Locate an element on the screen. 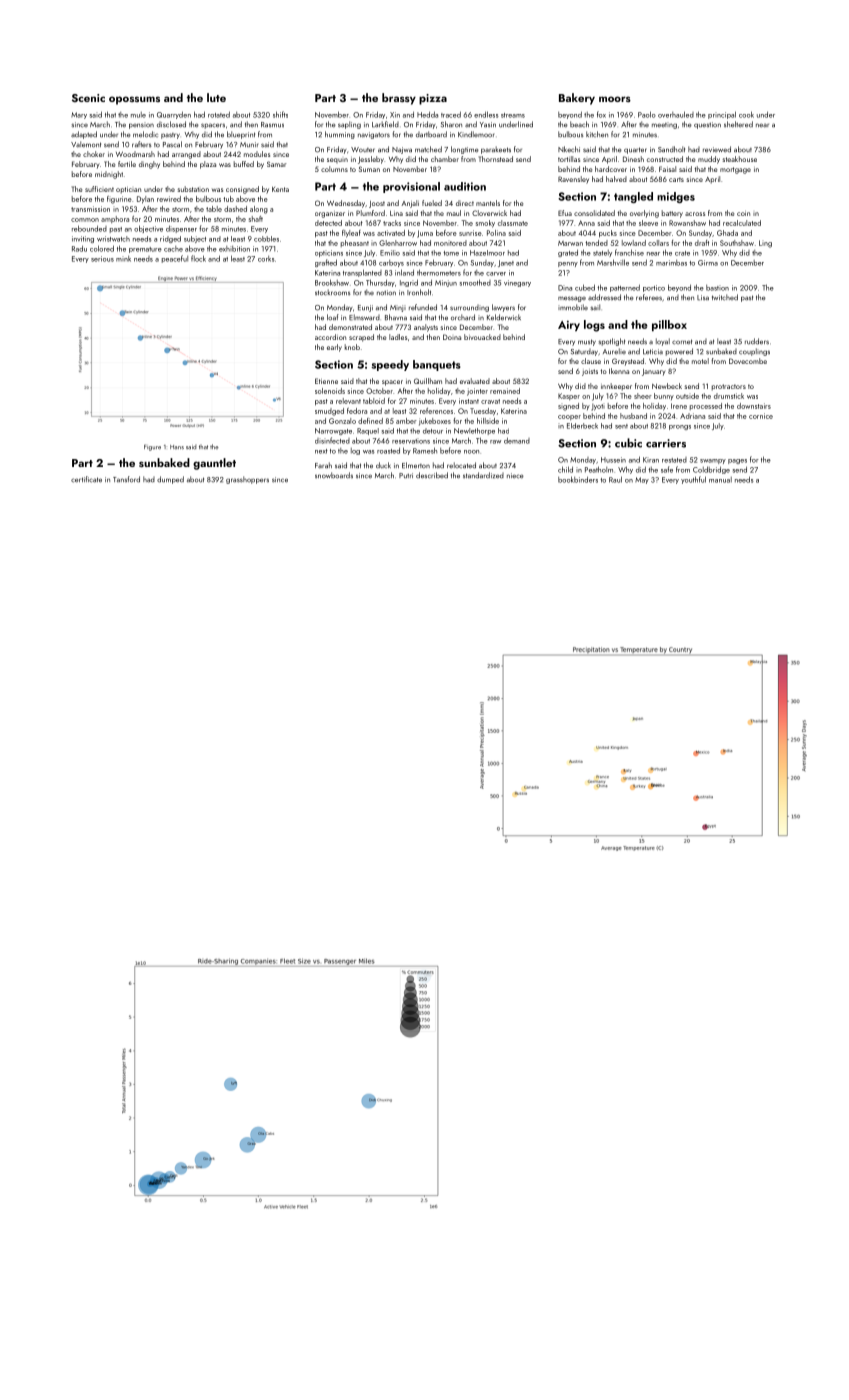  rotated is located at coordinates (219, 114).
